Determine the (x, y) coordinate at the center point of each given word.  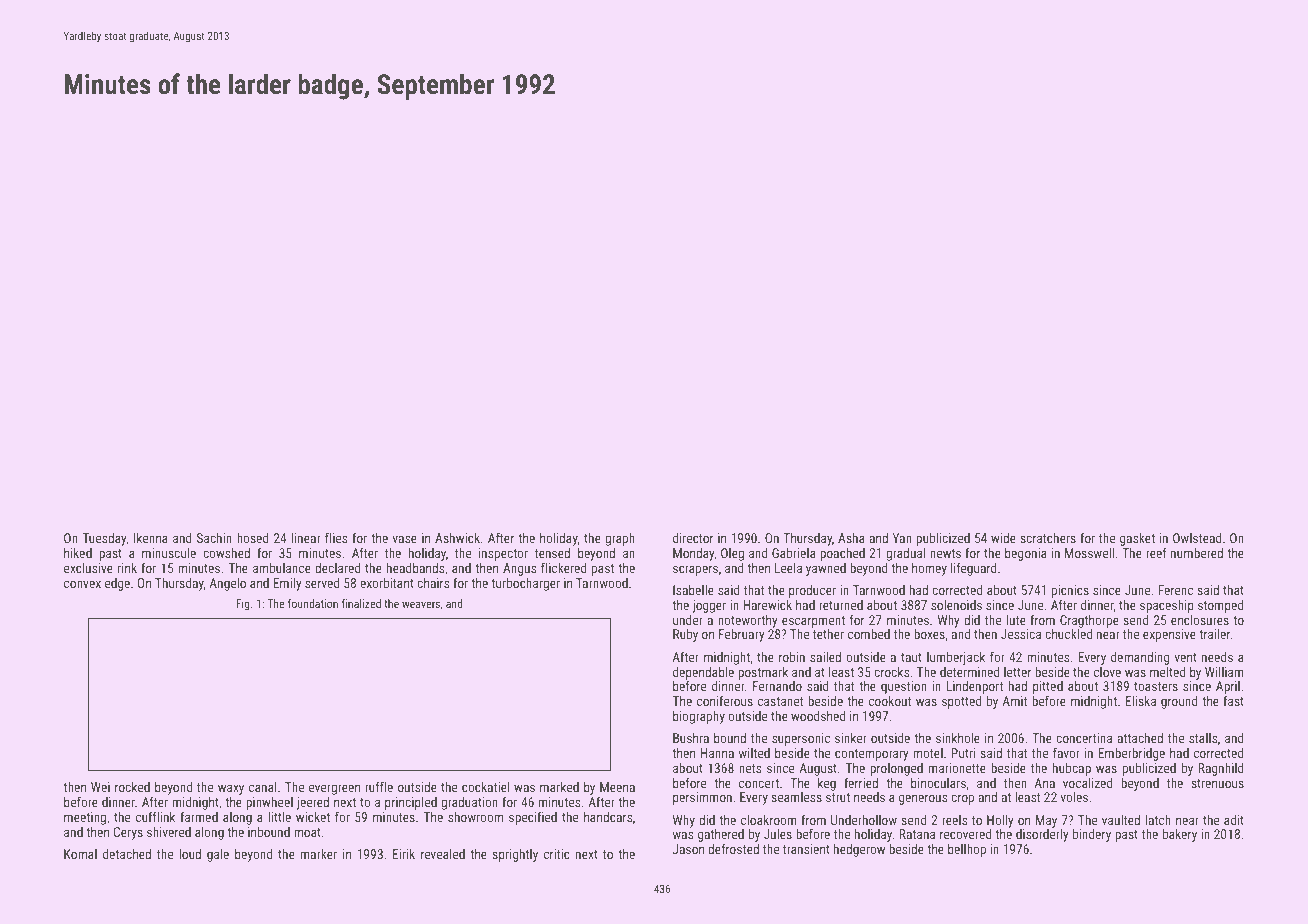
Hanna (717, 753)
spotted (962, 702)
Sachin (214, 538)
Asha (851, 538)
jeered (313, 803)
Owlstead (1197, 538)
